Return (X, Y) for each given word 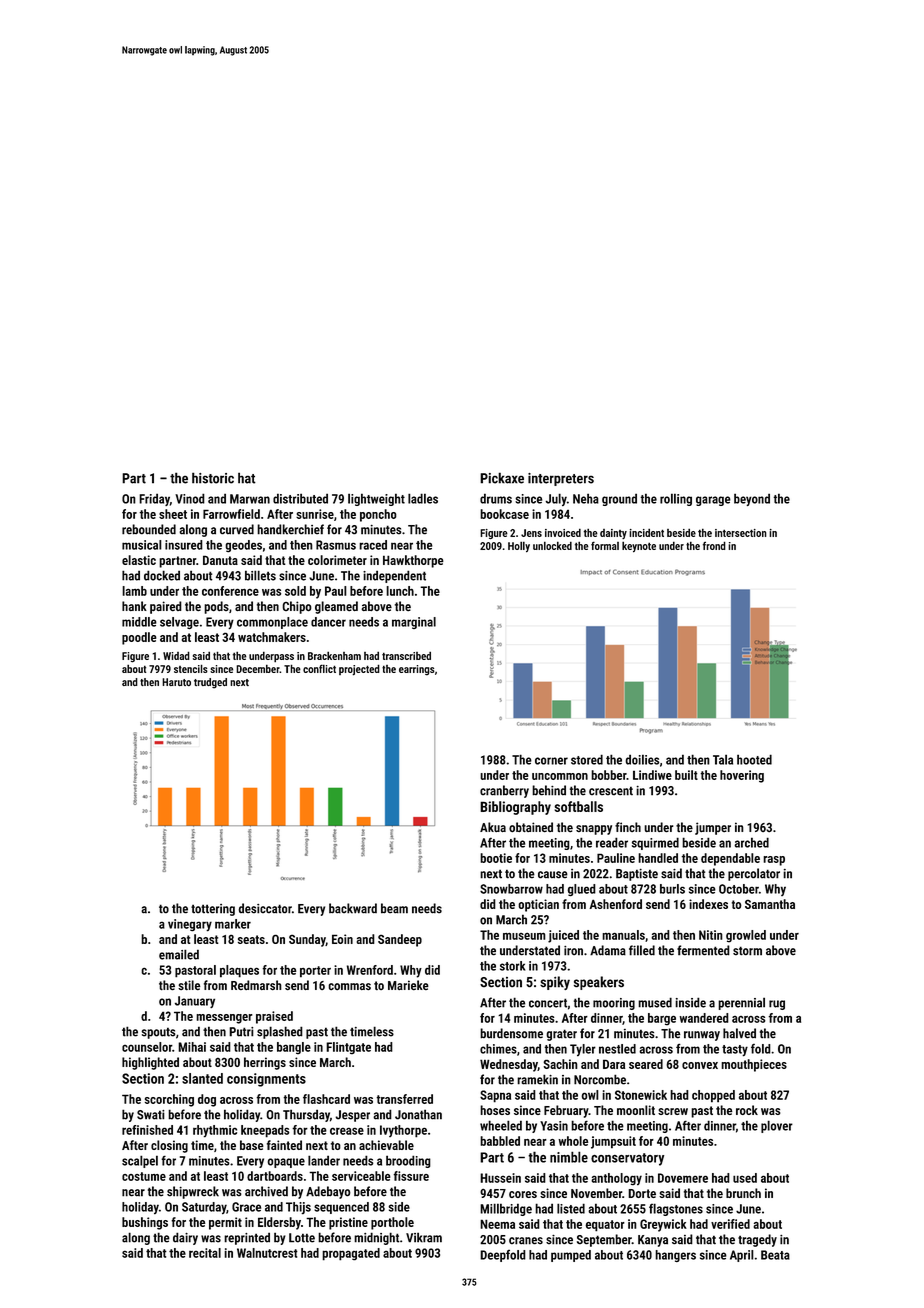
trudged (210, 683)
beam (394, 908)
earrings (417, 670)
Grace (246, 1207)
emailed (179, 954)
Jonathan (418, 1114)
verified (730, 1224)
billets (260, 575)
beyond (752, 499)
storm (747, 951)
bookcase (504, 514)
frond (714, 545)
